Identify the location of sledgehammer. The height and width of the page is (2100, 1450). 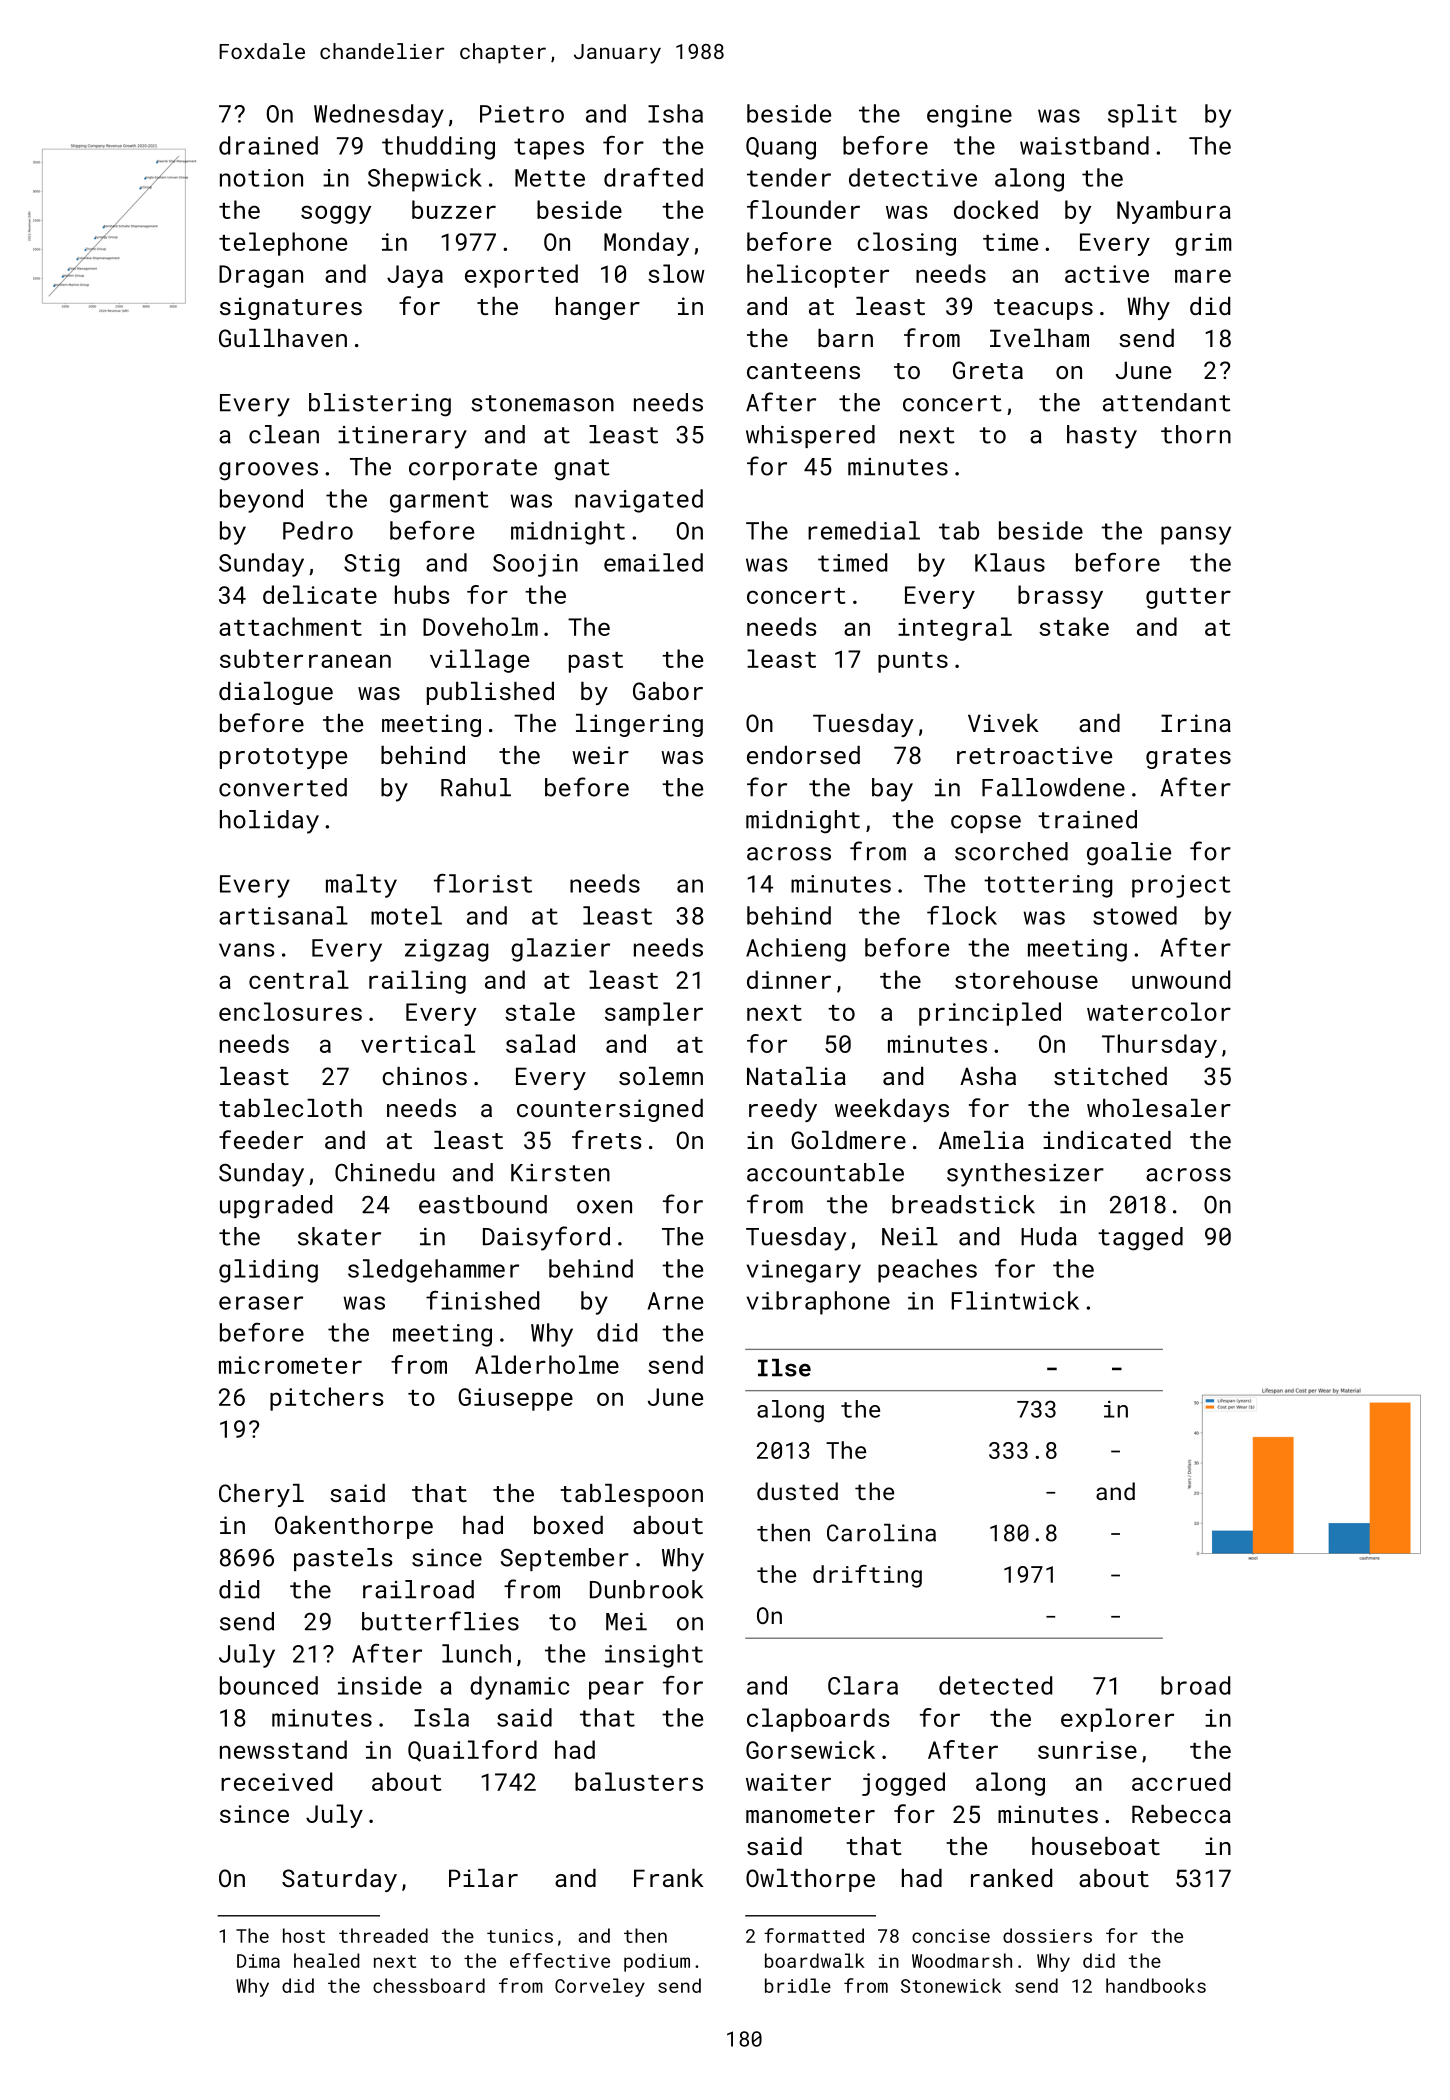
(433, 1271).
